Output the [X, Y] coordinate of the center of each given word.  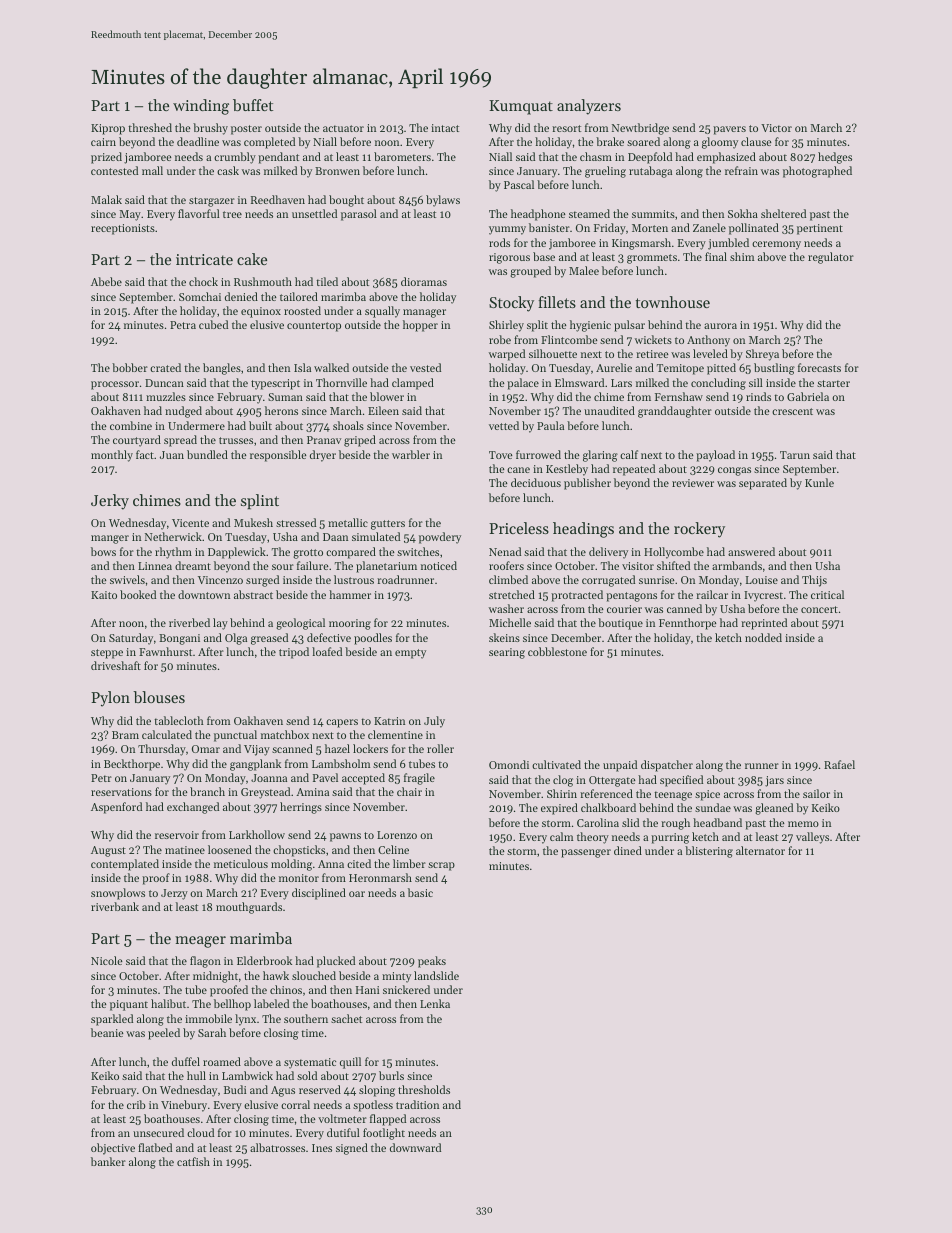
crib [136, 1104]
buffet [253, 105]
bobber [130, 367]
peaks [432, 962]
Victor [776, 128]
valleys [812, 838]
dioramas [424, 281]
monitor [299, 878]
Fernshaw [679, 396]
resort [566, 128]
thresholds [424, 1089]
